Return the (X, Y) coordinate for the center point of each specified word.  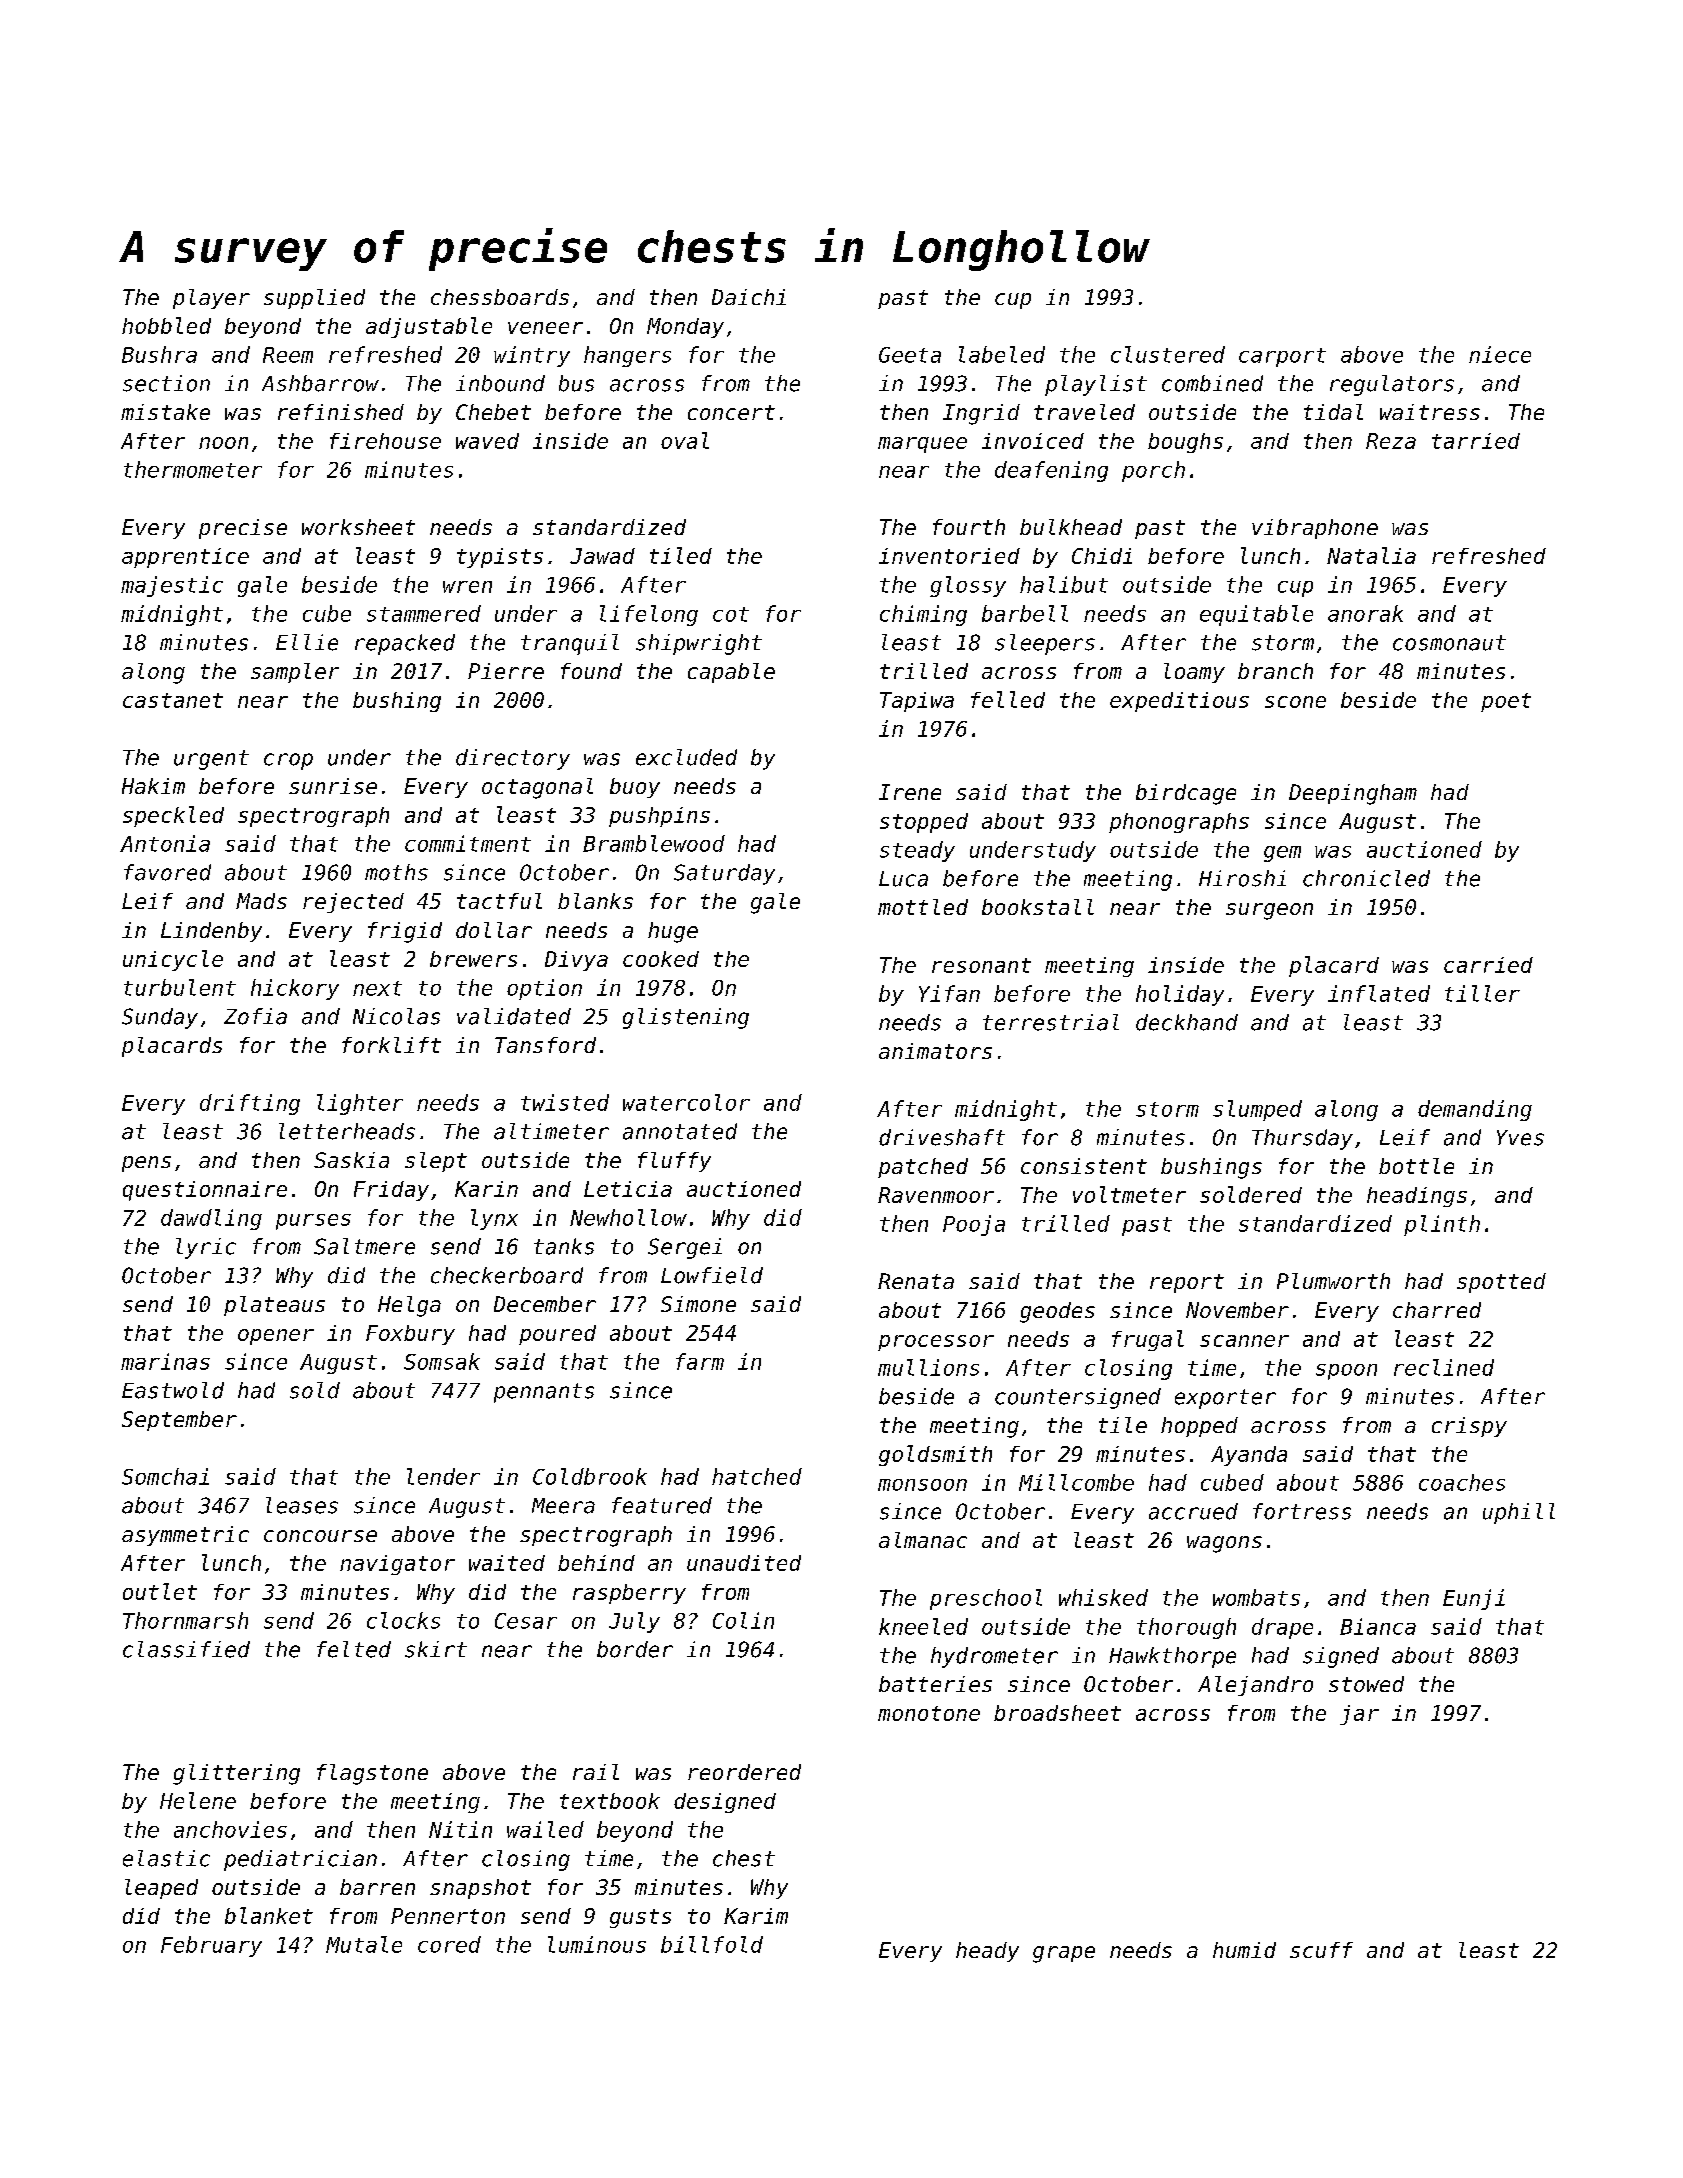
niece (1500, 354)
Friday (391, 1191)
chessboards (500, 297)
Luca (903, 879)
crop (288, 761)
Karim (756, 1916)
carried (1488, 965)
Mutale (364, 1944)
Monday (685, 328)
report (1187, 1283)
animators (935, 1051)
